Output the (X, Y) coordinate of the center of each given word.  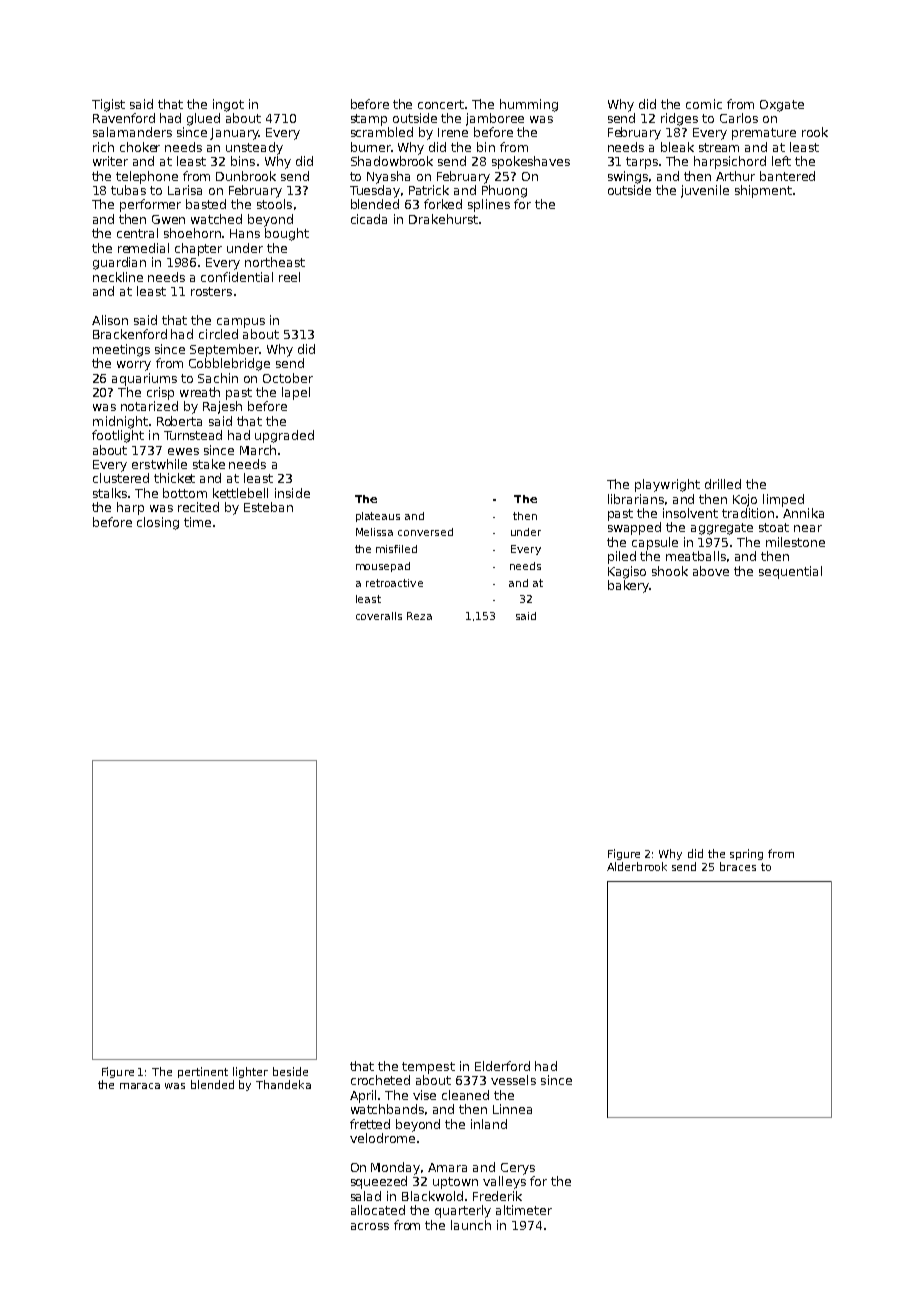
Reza (419, 616)
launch (471, 1225)
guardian (119, 263)
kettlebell (240, 493)
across (370, 1226)
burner (371, 147)
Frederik (497, 1196)
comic (704, 104)
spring (746, 854)
